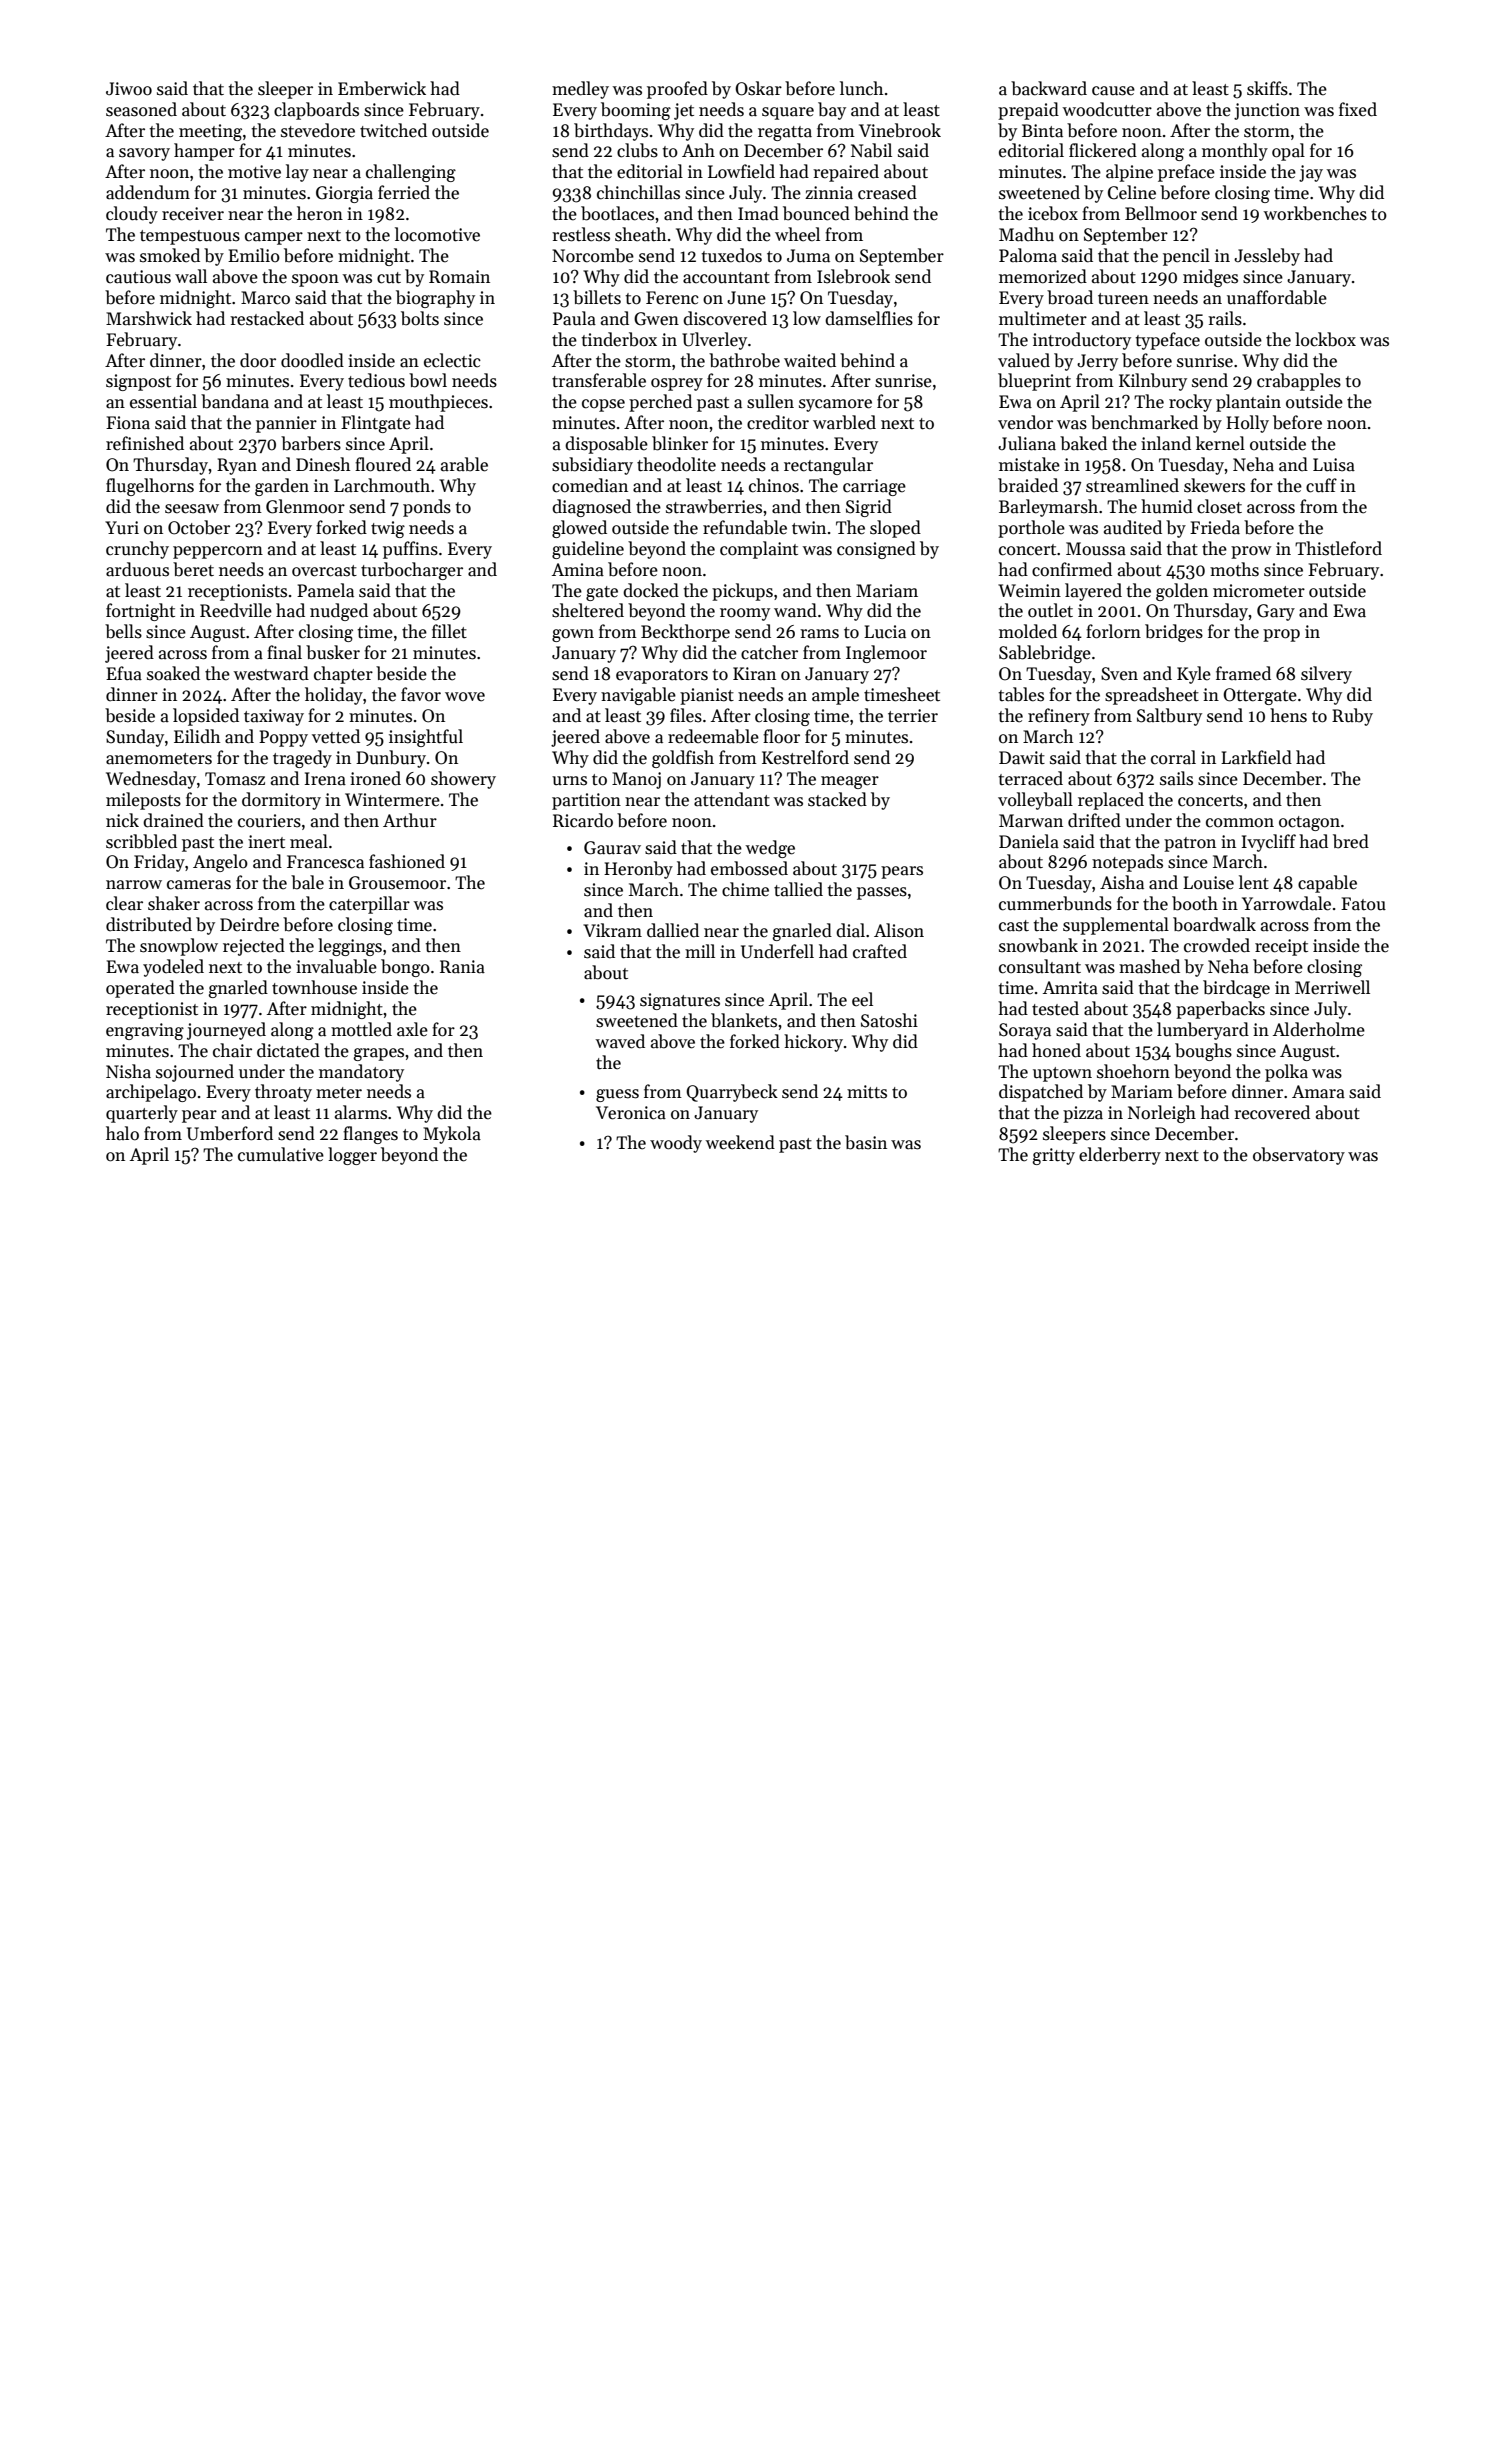  I want to click on bounced, so click(816, 213).
